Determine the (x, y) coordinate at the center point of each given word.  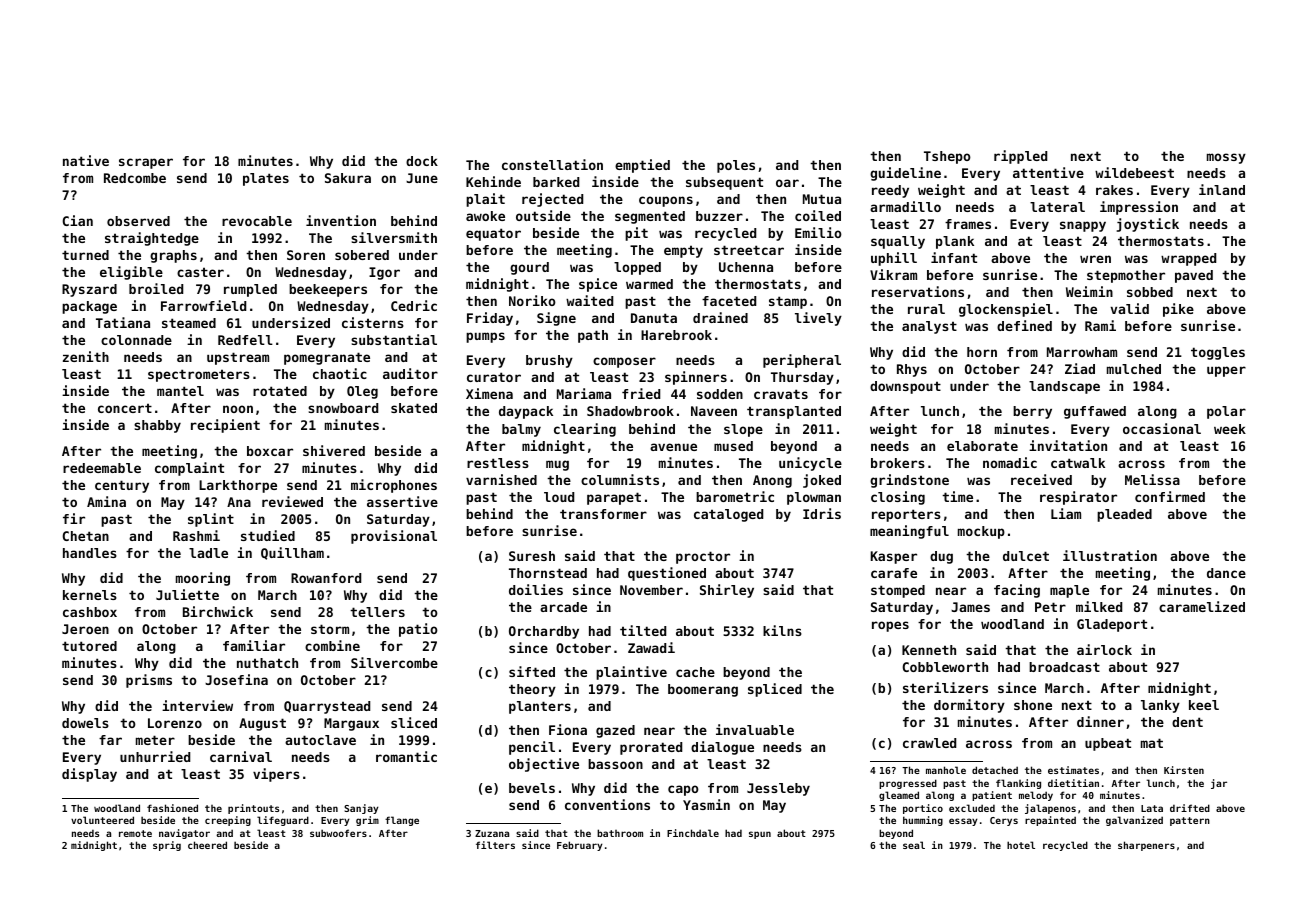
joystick (1148, 225)
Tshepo (947, 157)
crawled (929, 743)
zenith (86, 356)
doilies (536, 589)
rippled (1020, 157)
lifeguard (283, 821)
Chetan (86, 536)
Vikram (893, 274)
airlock (1104, 649)
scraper (146, 163)
